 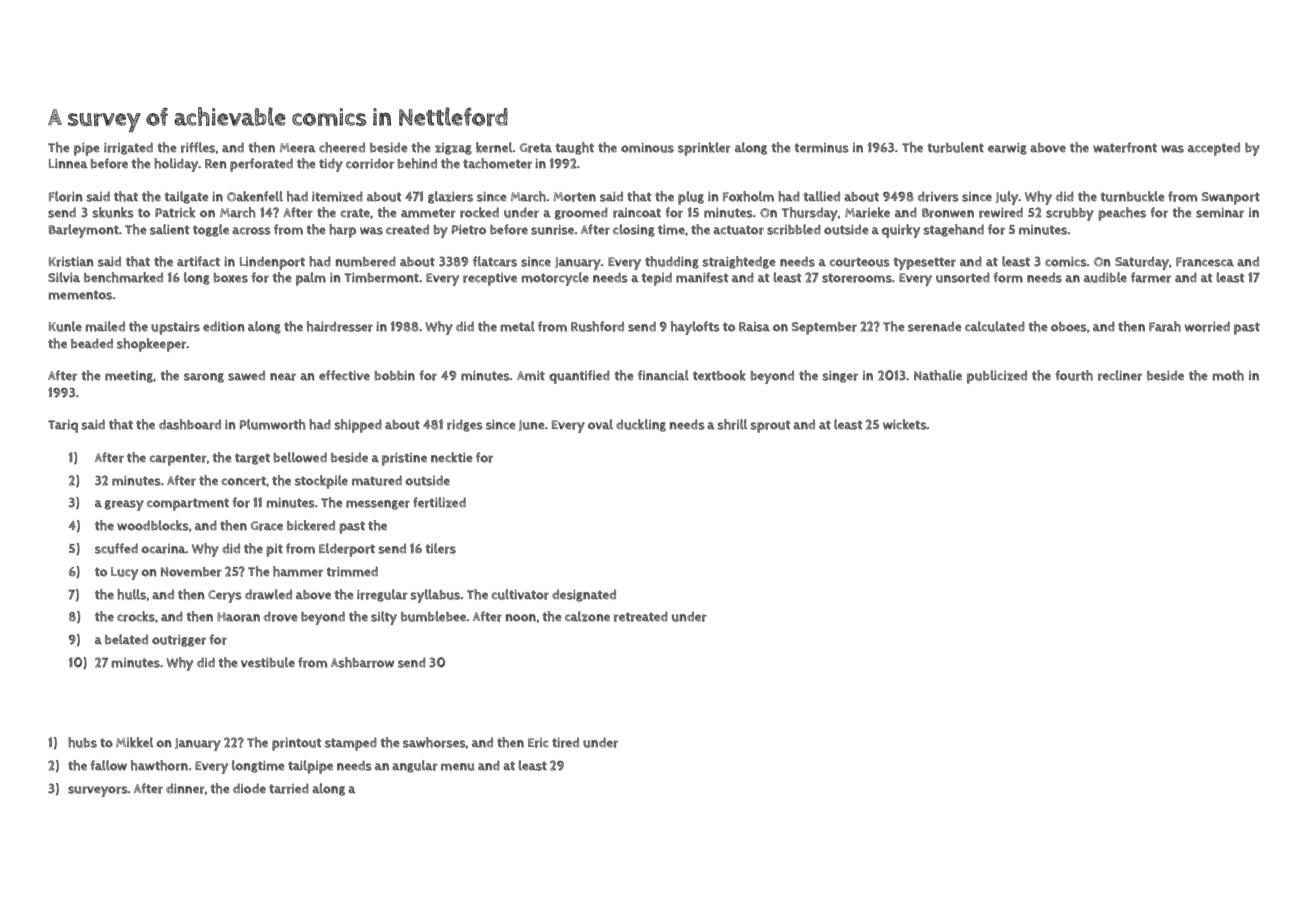 What do you see at coordinates (1007, 149) in the screenshot?
I see `earwig` at bounding box center [1007, 149].
